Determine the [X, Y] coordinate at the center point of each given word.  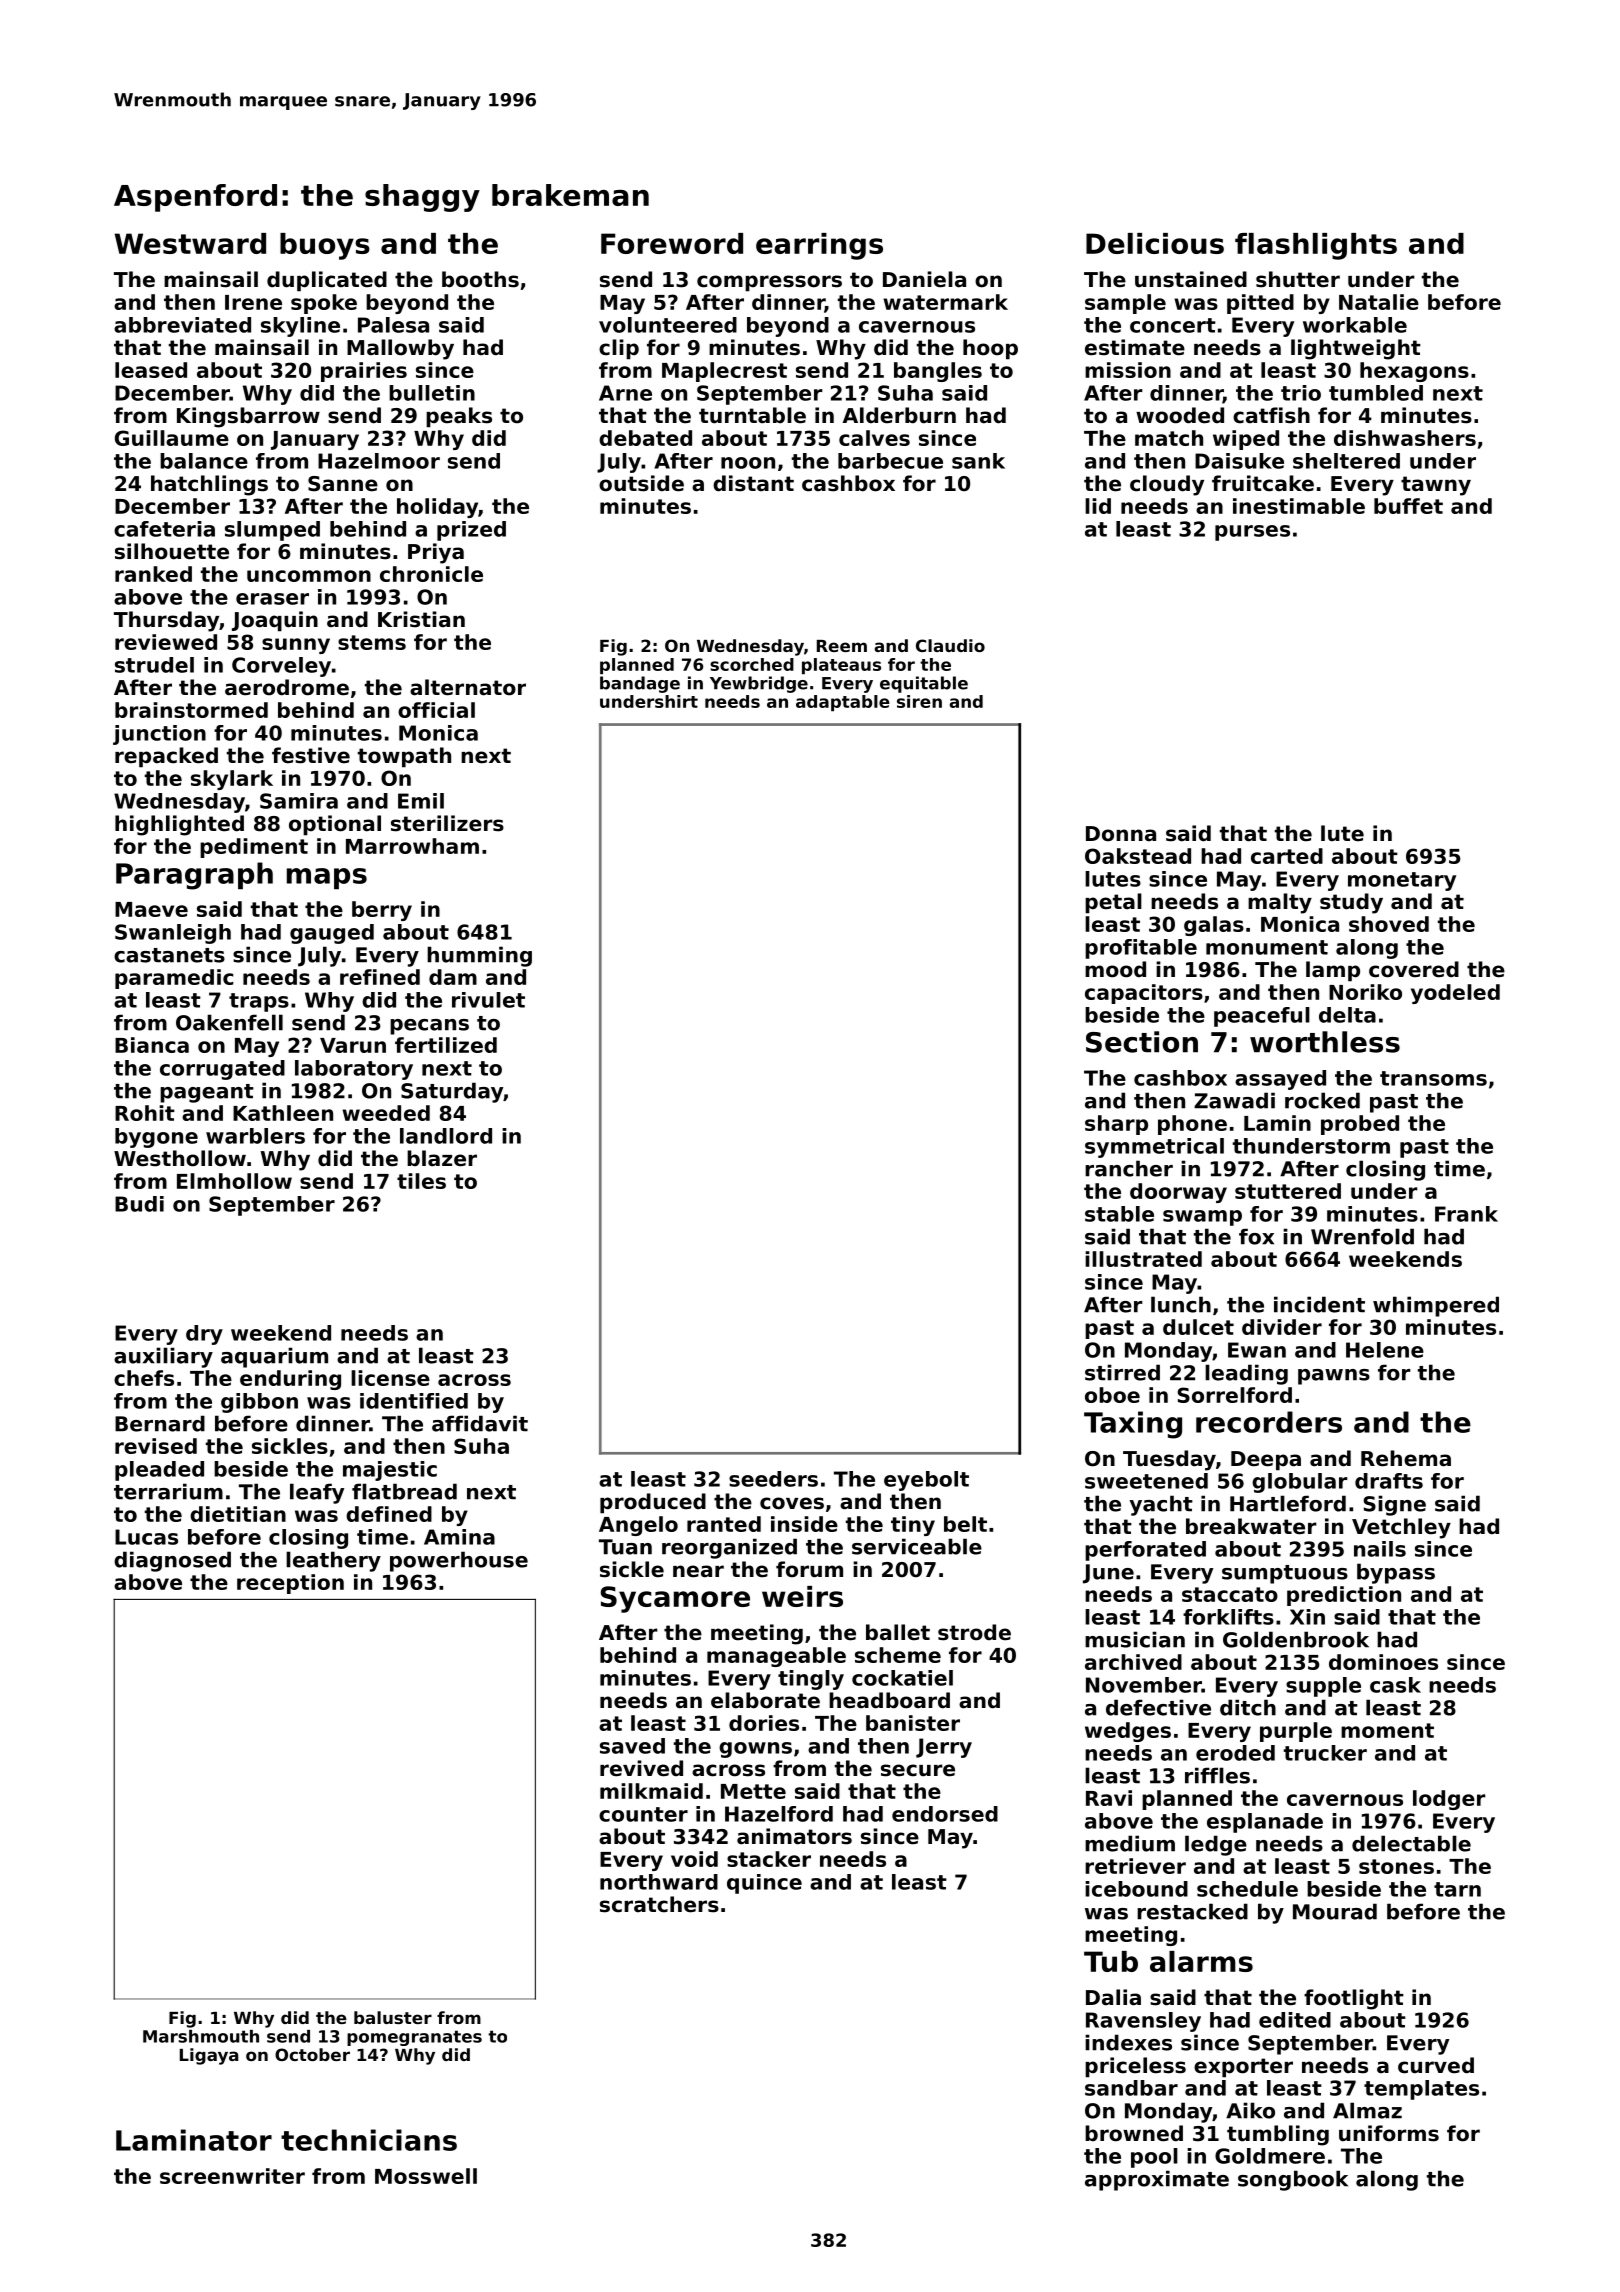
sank [978, 461]
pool [1154, 2158]
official [436, 710]
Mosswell [426, 2176]
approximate [1157, 2180]
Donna [1121, 834]
